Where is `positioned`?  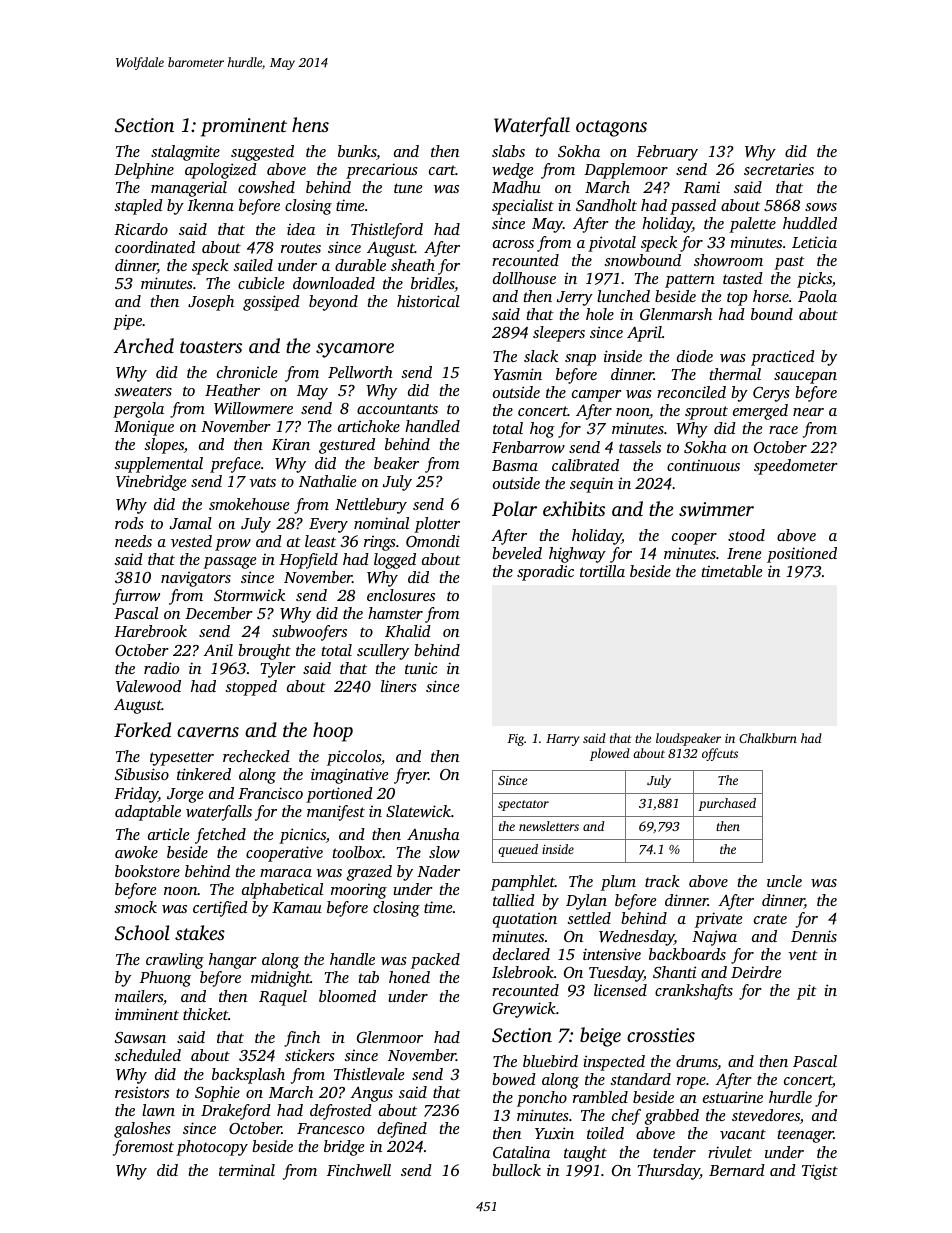 positioned is located at coordinates (802, 555).
